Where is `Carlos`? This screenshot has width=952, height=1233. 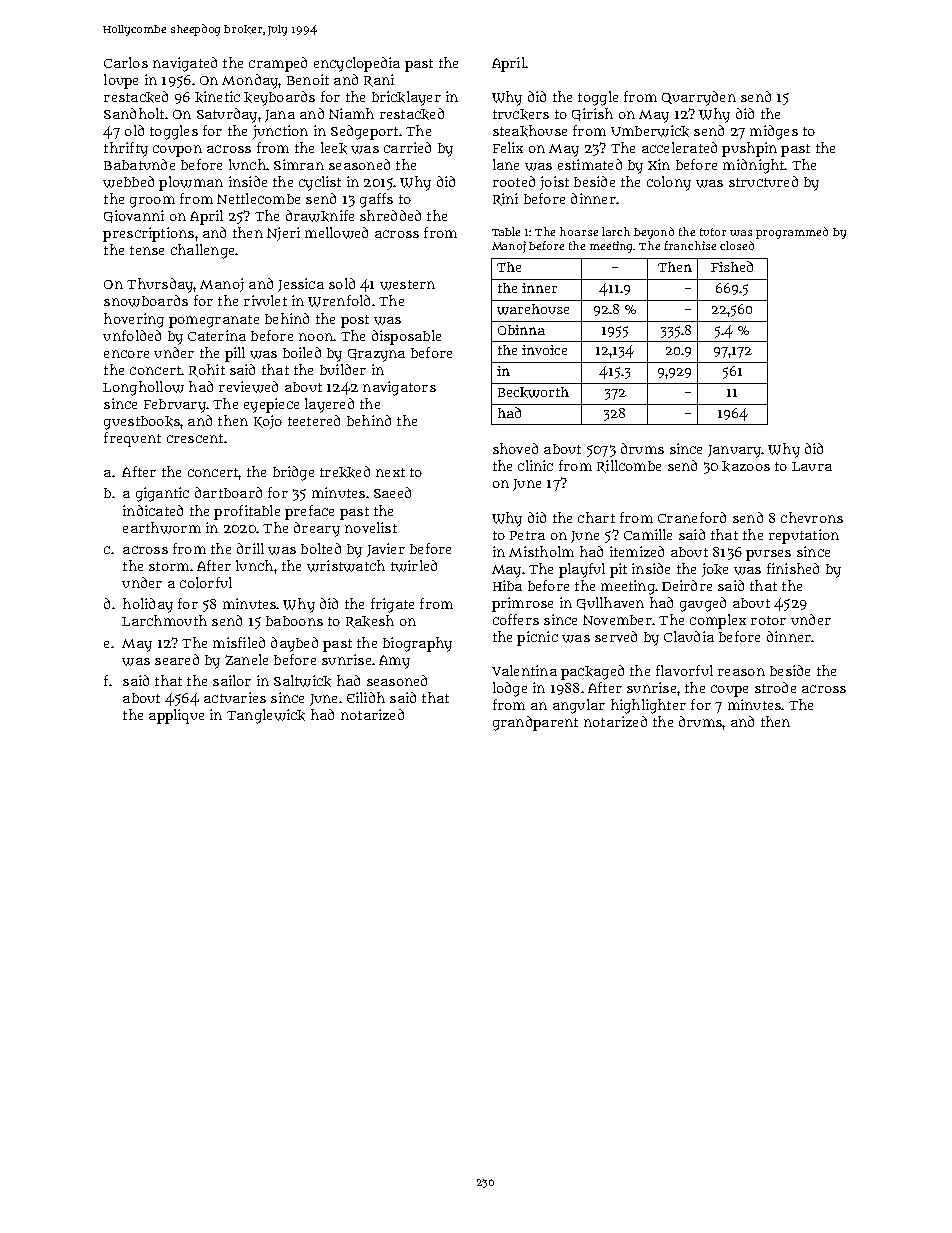
Carlos is located at coordinates (126, 62).
